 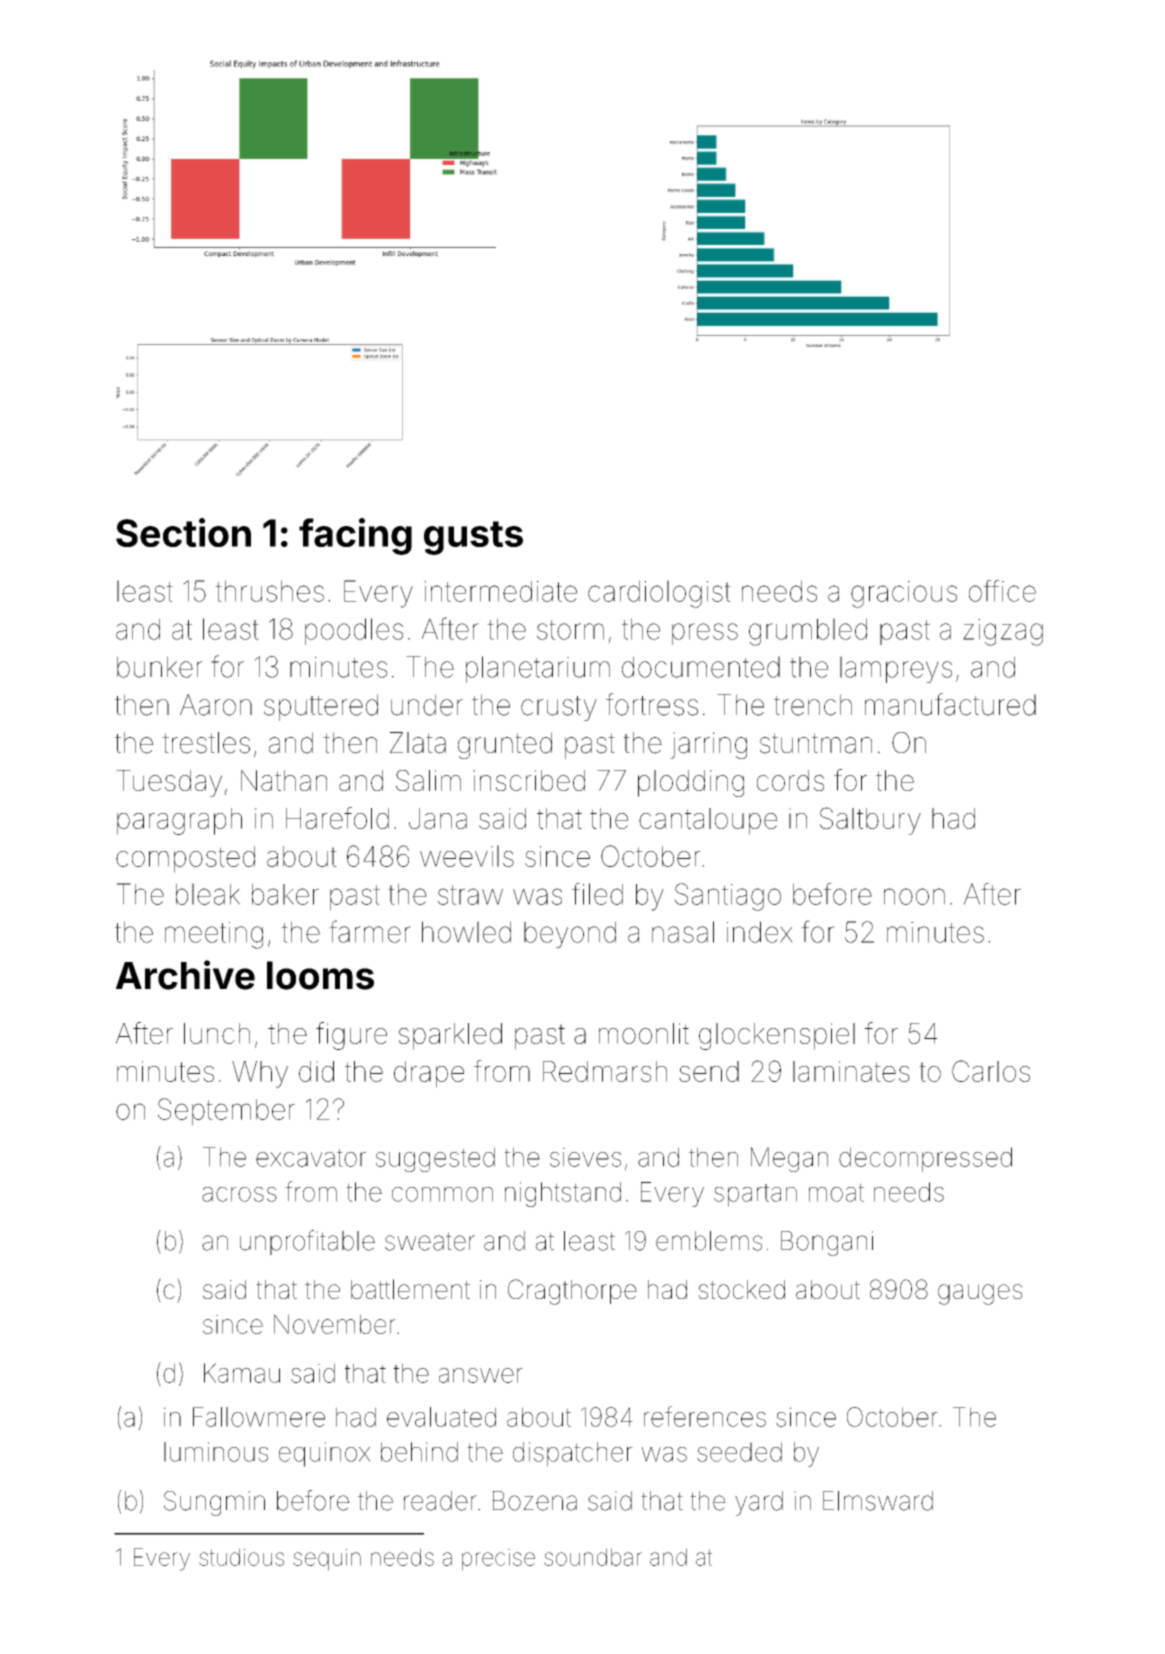 What do you see at coordinates (878, 1501) in the document?
I see `Elmsward` at bounding box center [878, 1501].
